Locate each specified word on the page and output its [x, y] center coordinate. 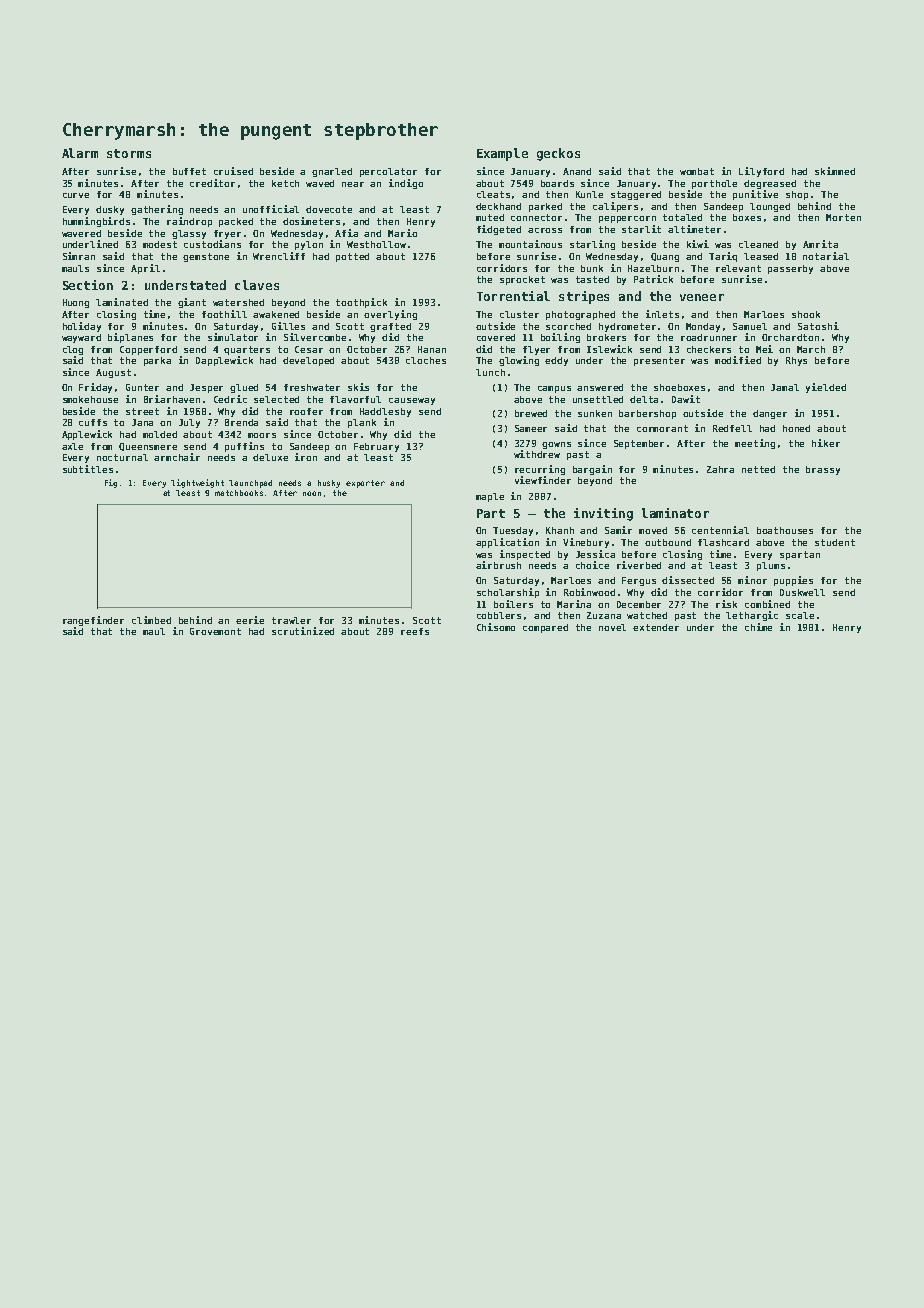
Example [502, 154]
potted [352, 257]
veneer [702, 297]
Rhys [796, 361]
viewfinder [543, 480]
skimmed [835, 171]
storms [129, 153]
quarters [247, 350]
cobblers [499, 615]
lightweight [197, 483]
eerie [250, 620]
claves [257, 285]
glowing [519, 361]
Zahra [720, 469]
